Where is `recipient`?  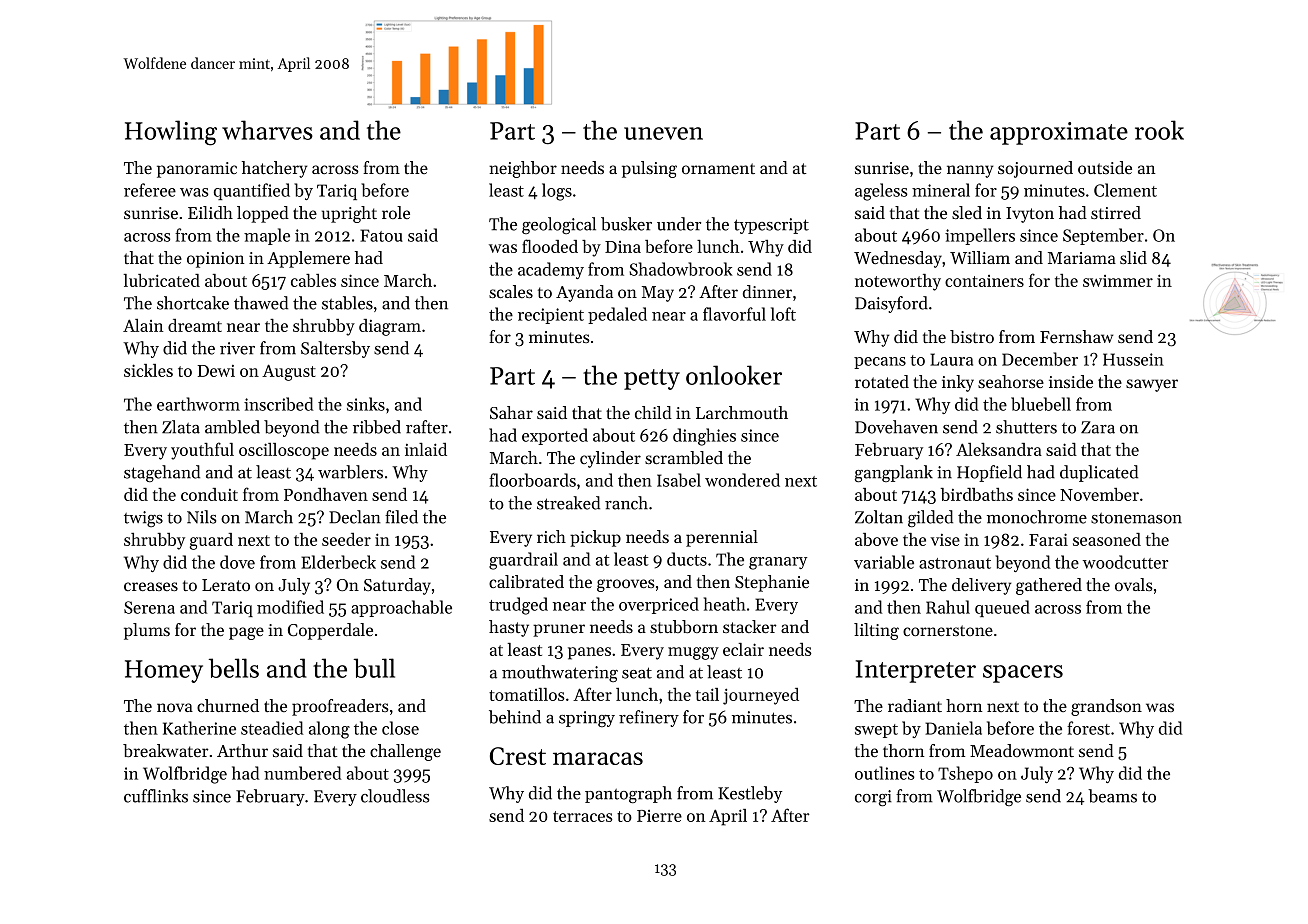 recipient is located at coordinates (551, 316).
